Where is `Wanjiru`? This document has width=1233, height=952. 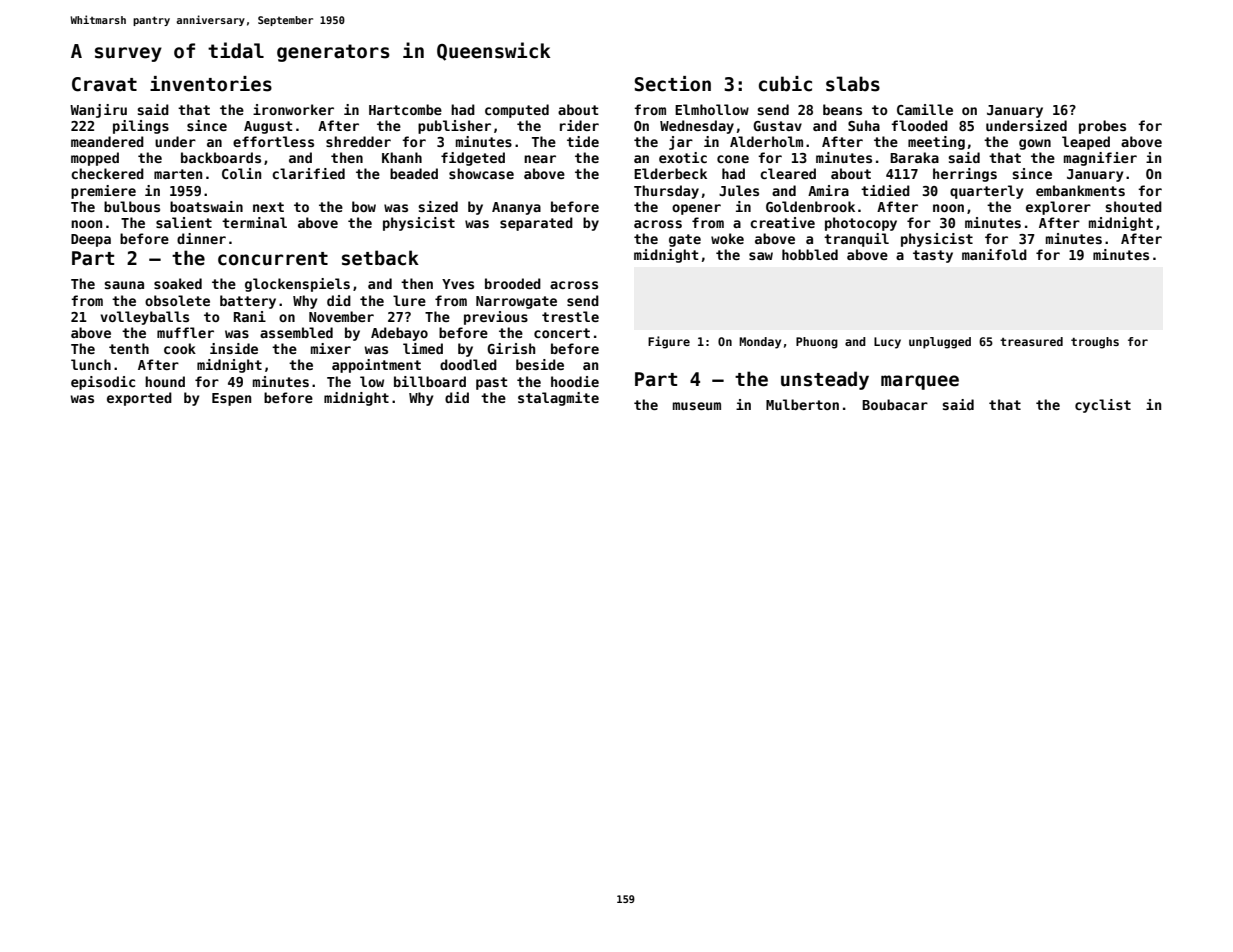 Wanjiru is located at coordinates (98, 111).
